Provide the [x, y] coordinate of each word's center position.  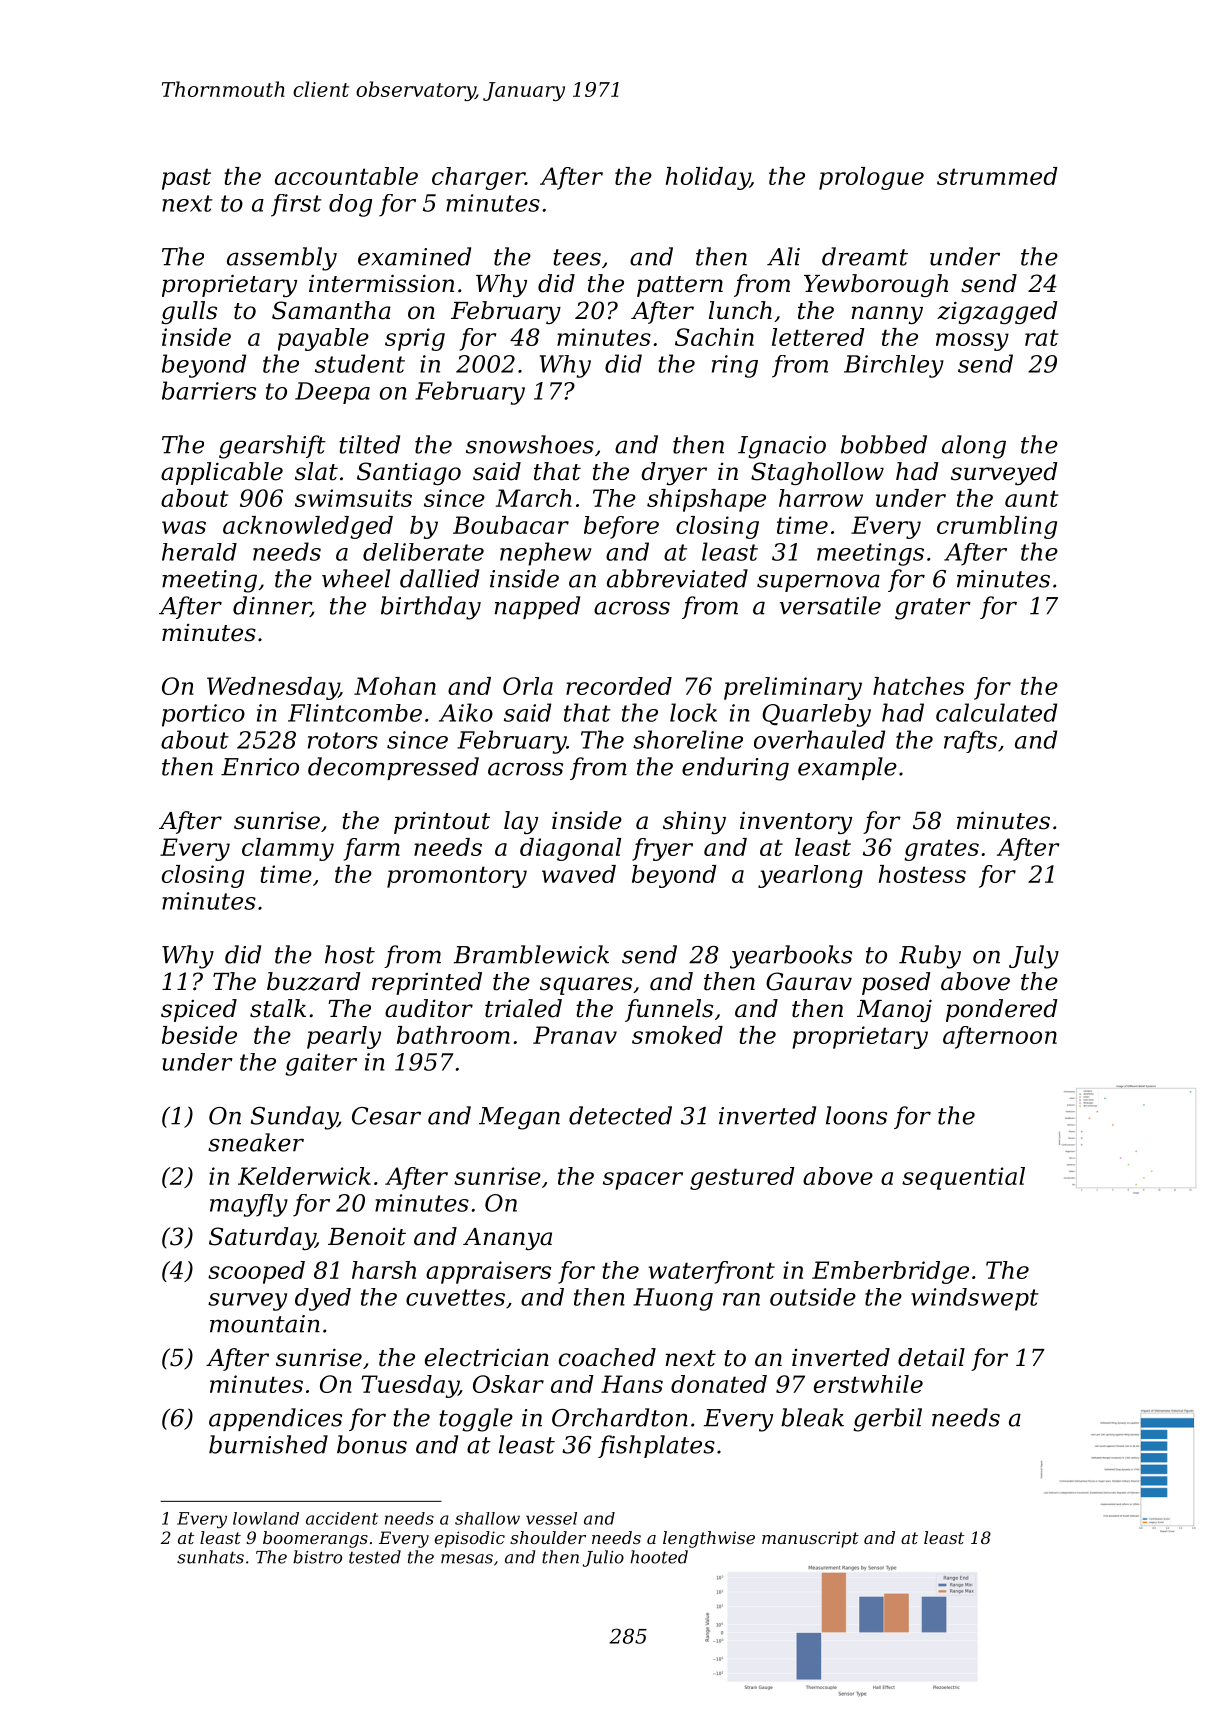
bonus [372, 1444]
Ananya [507, 1239]
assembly [282, 259]
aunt [1031, 498]
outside [813, 1297]
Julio [603, 1558]
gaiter [321, 1064]
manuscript [810, 1539]
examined [414, 256]
